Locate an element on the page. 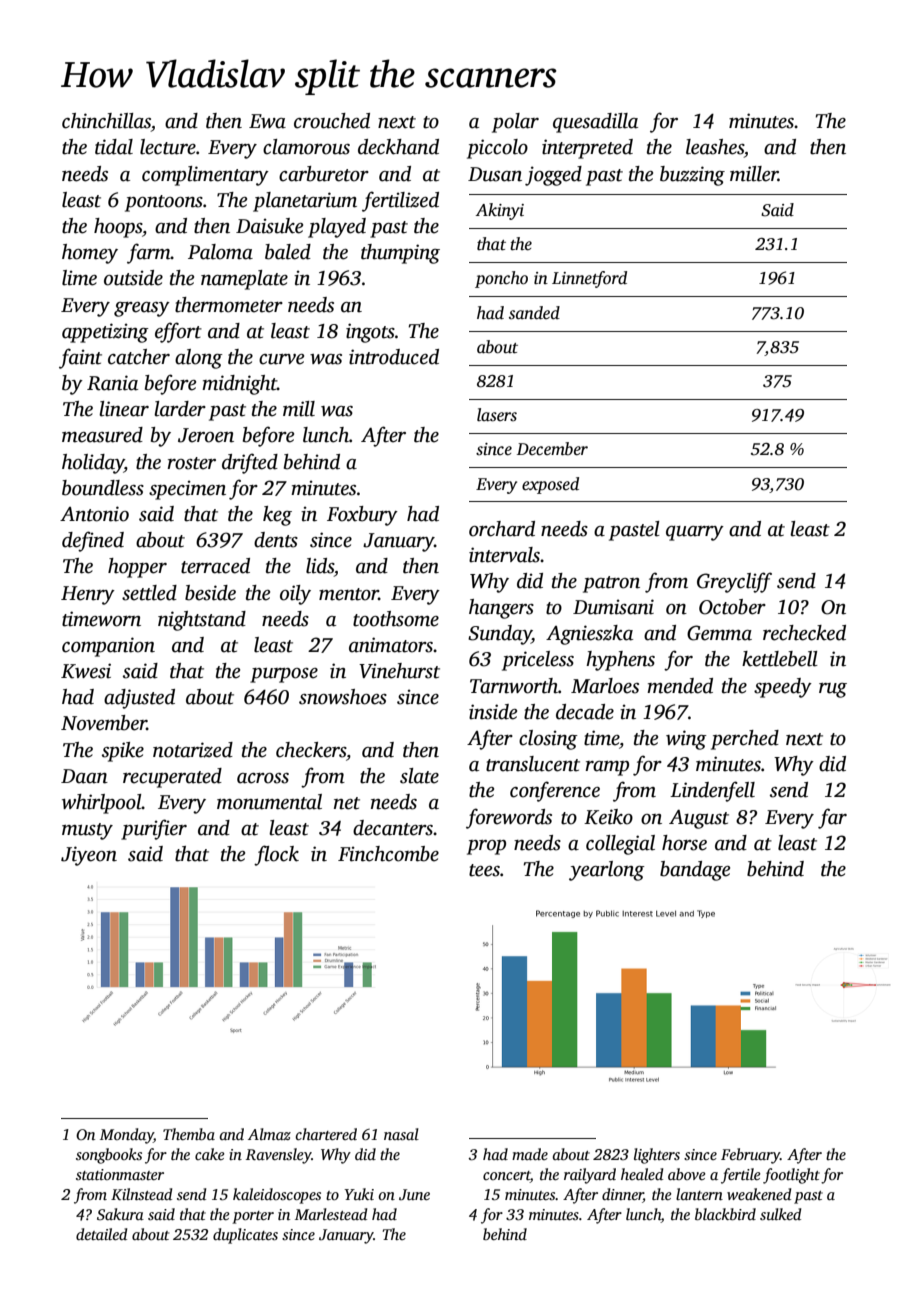 The height and width of the document is (1316, 908). tees is located at coordinates (484, 870).
